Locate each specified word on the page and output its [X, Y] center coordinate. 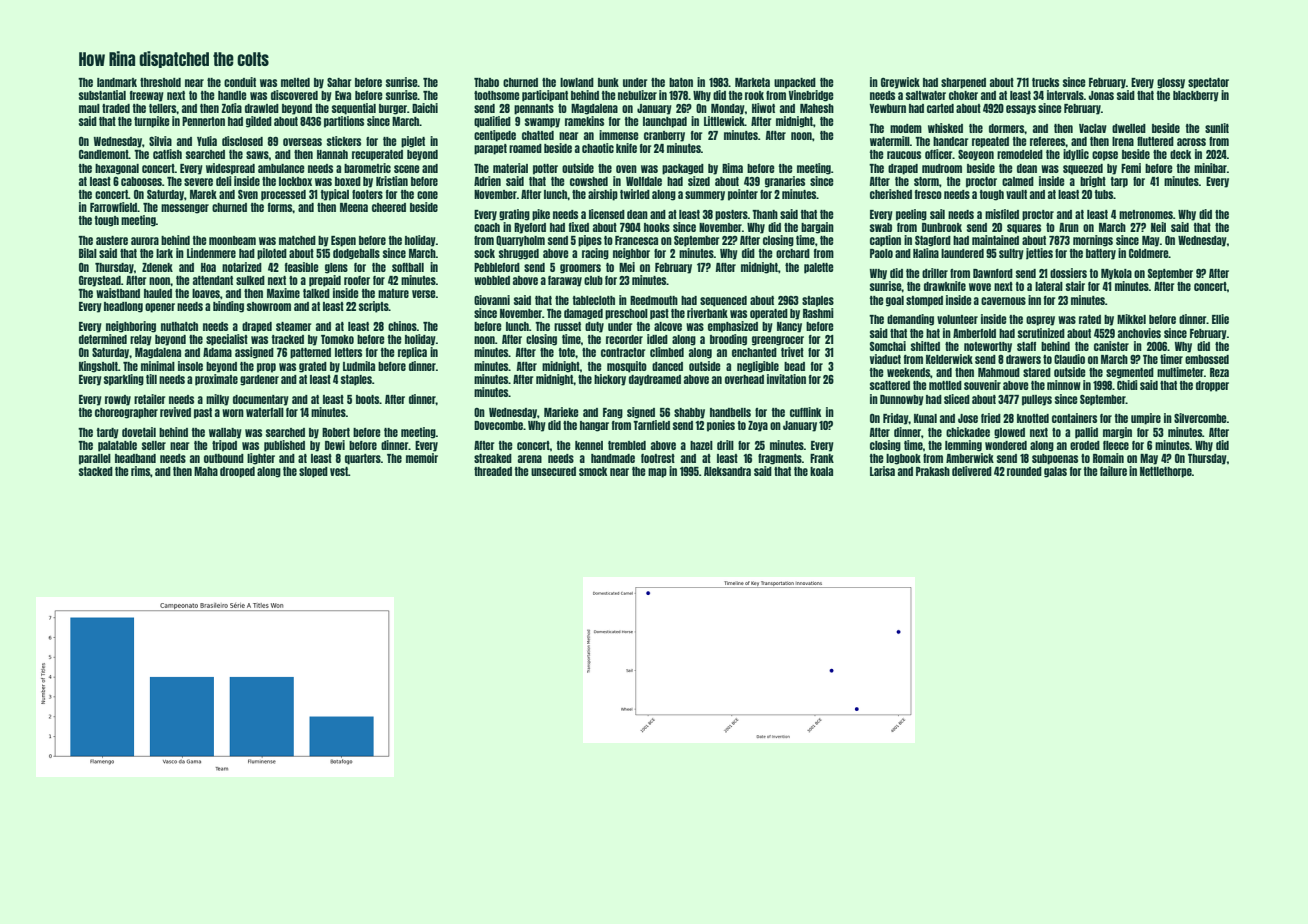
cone [427, 195]
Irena [1123, 141]
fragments [780, 459]
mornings [1093, 241]
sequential [354, 109]
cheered [389, 207]
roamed [525, 148]
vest [339, 471]
